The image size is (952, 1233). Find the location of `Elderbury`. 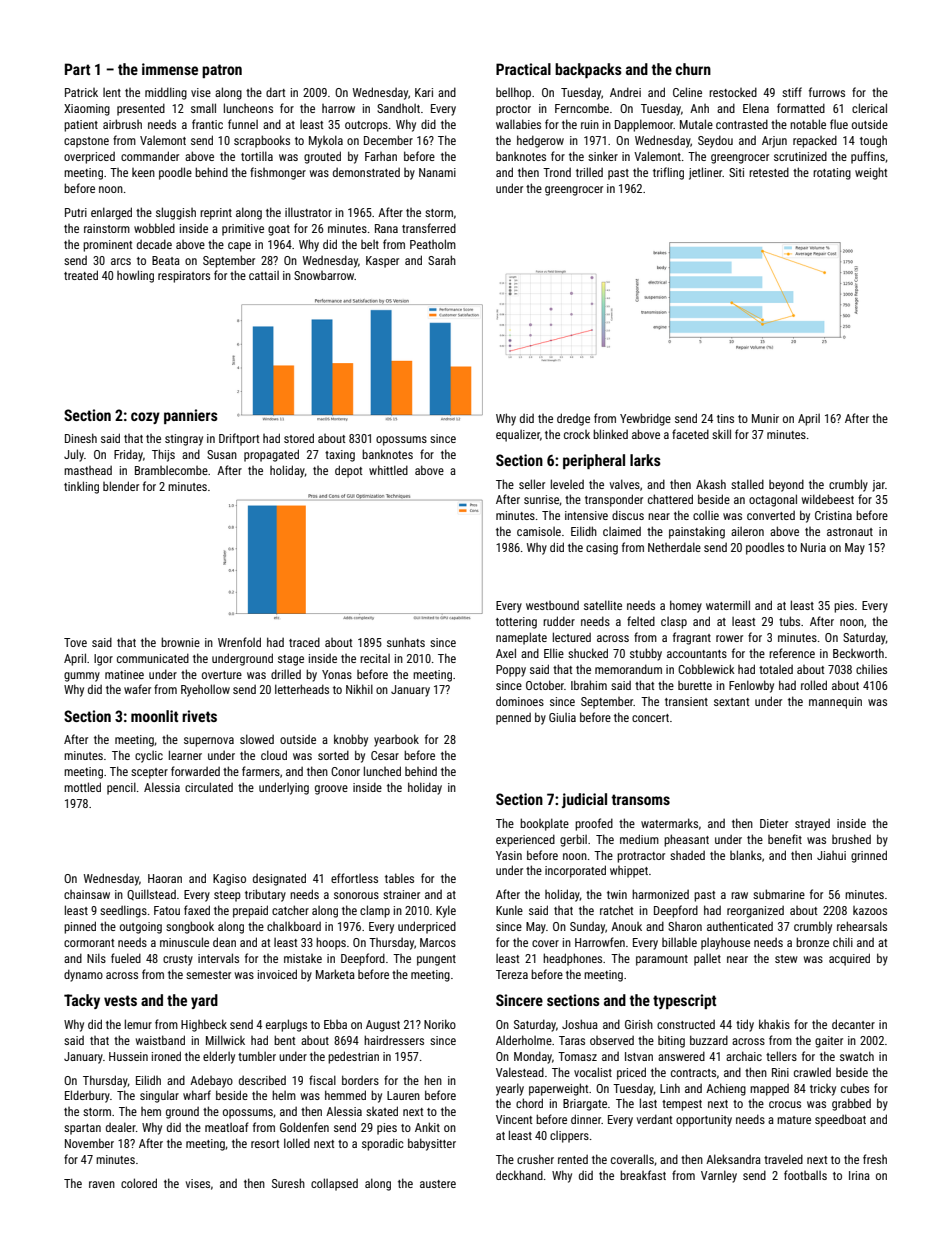

Elderbury is located at coordinates (87, 1096).
